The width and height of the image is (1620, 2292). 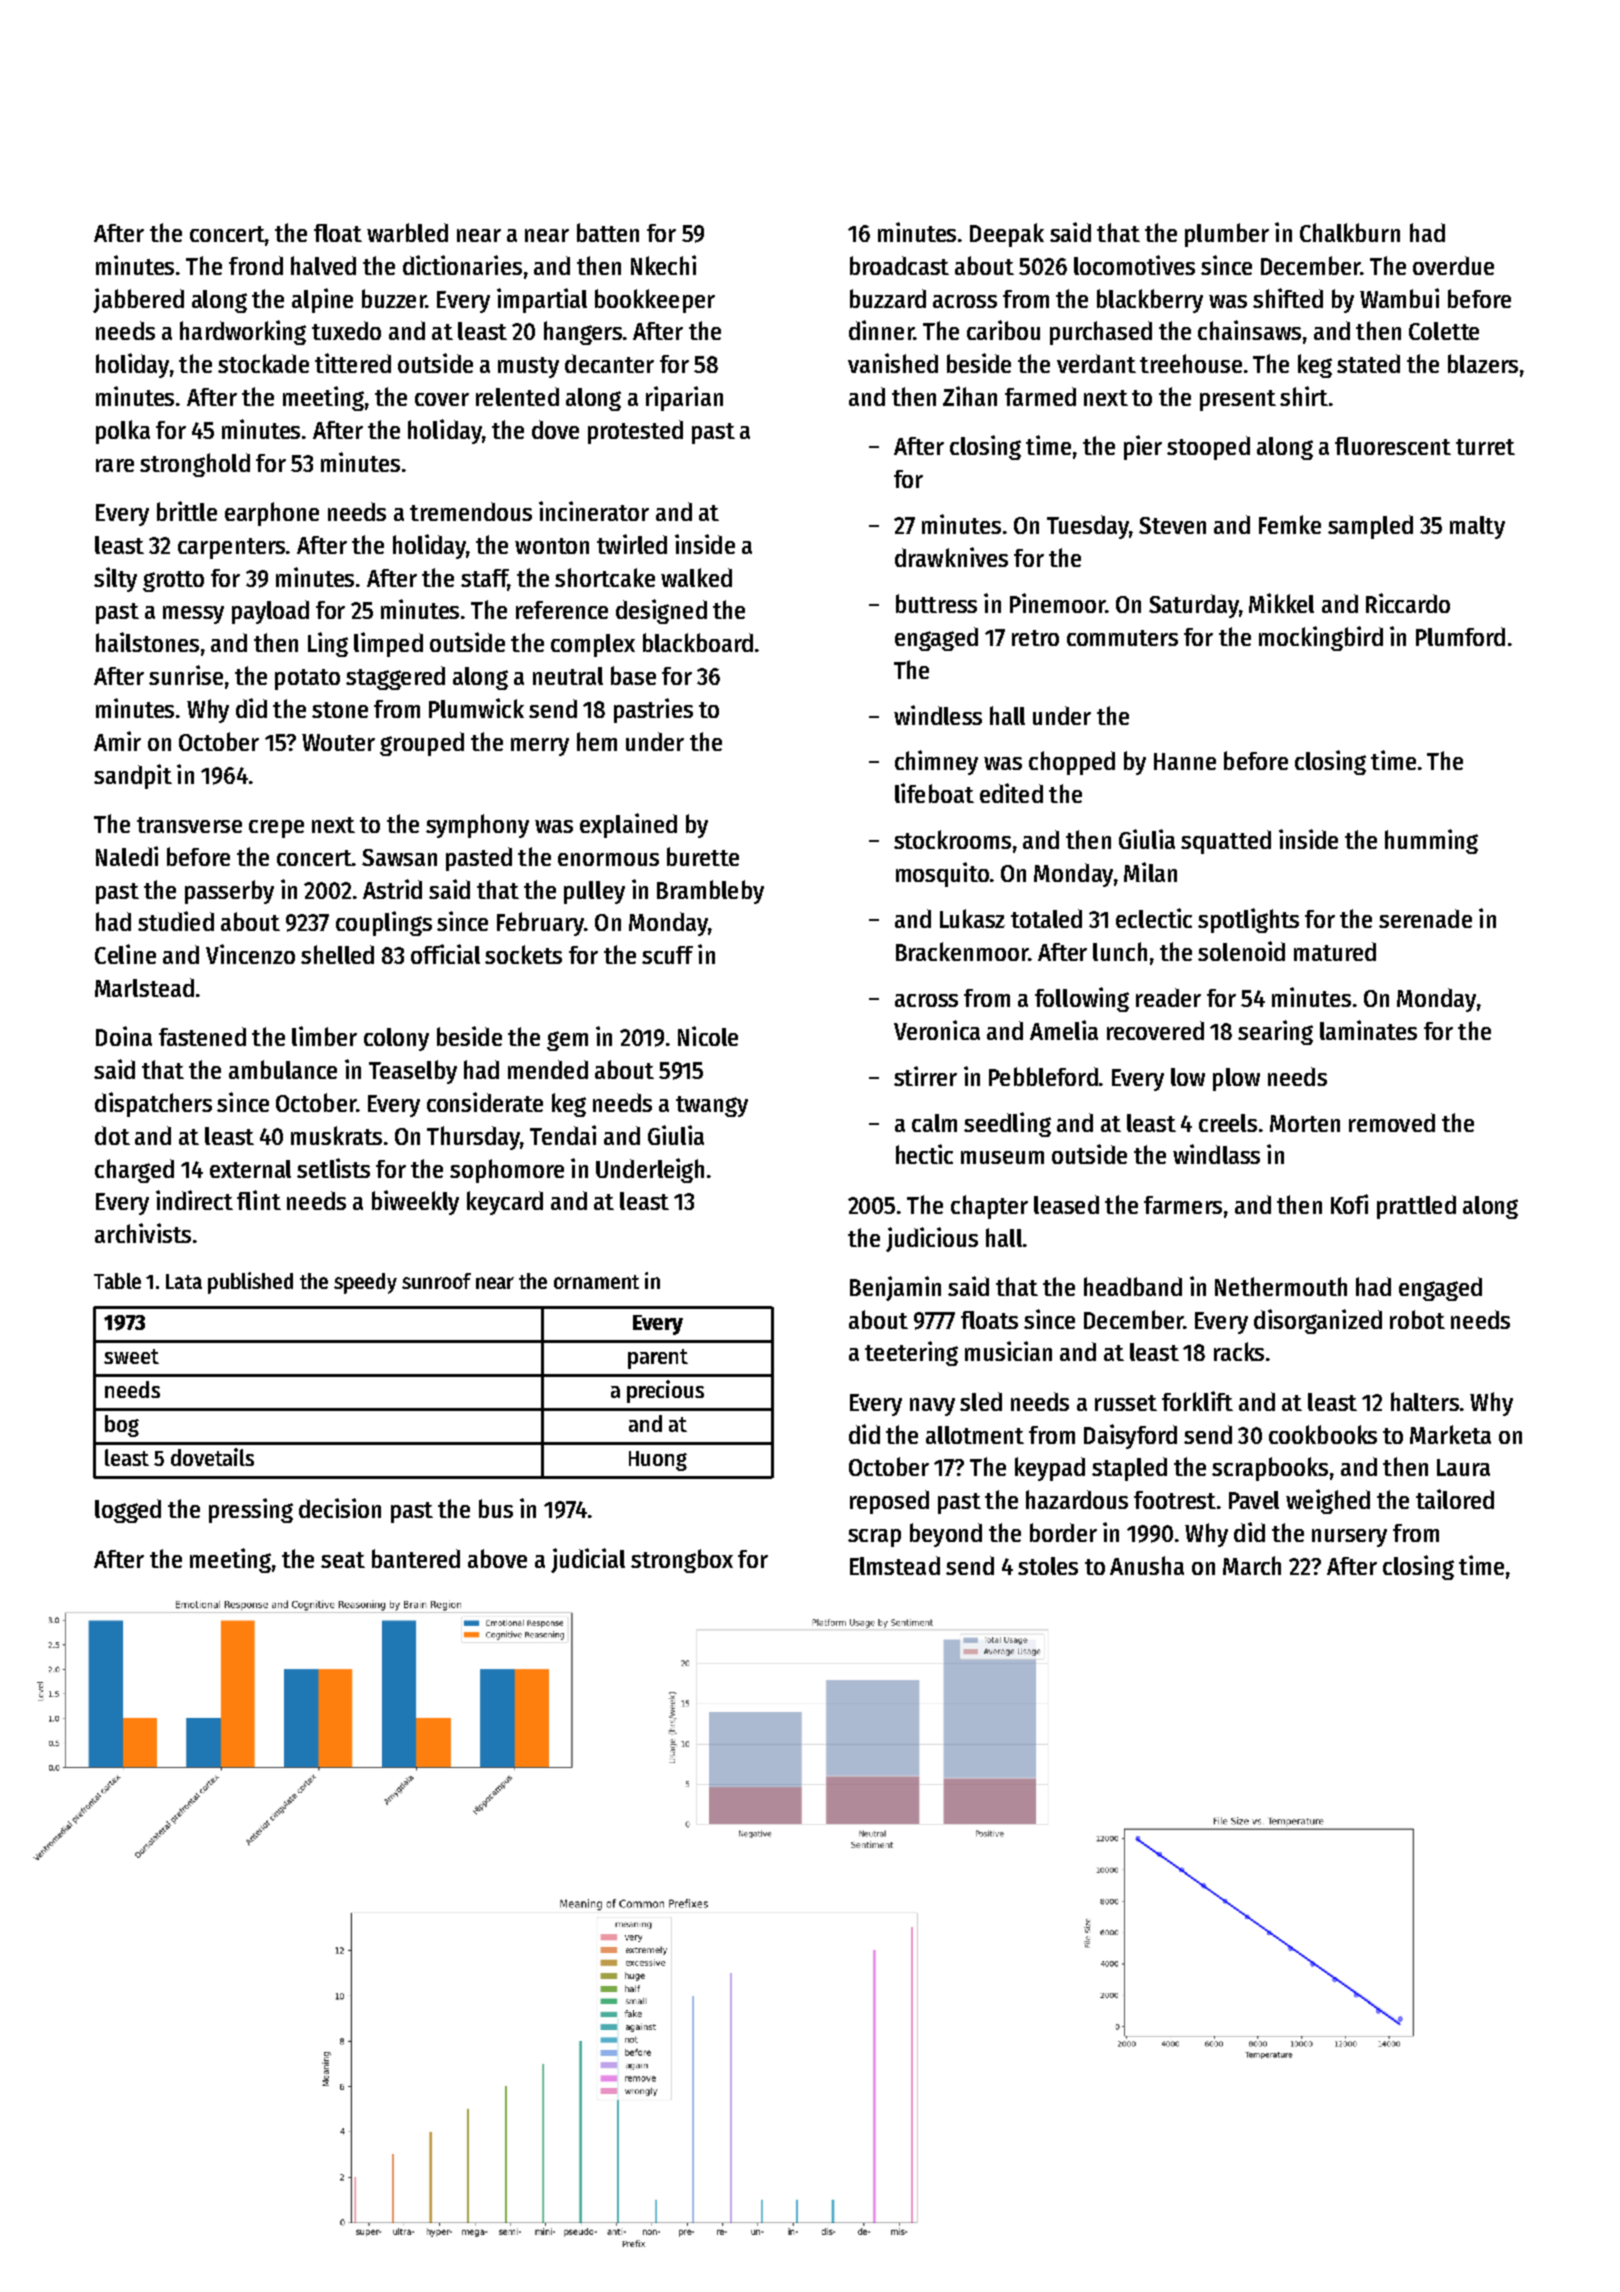 I want to click on seat, so click(x=343, y=1560).
